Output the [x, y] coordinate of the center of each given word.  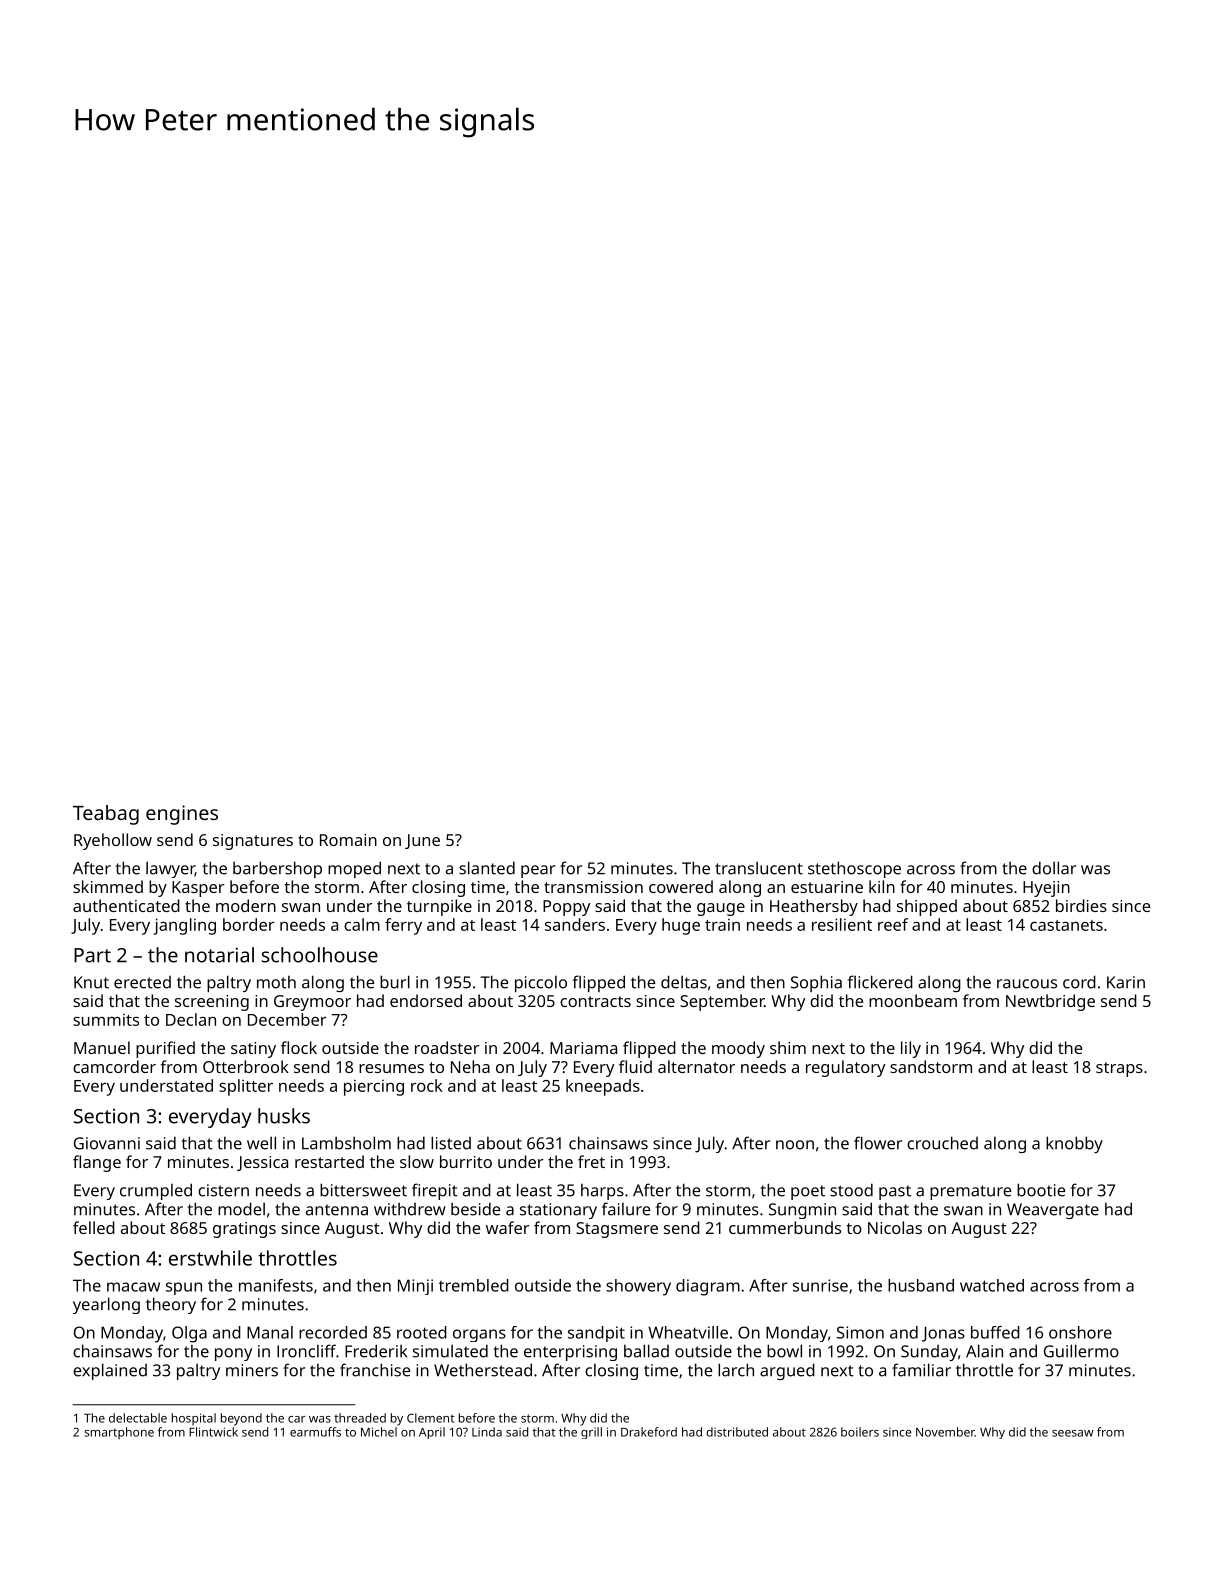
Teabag [106, 815]
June [422, 841]
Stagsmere [617, 1230]
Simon [860, 1332]
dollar [1054, 868]
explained [110, 1371]
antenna [337, 1210]
